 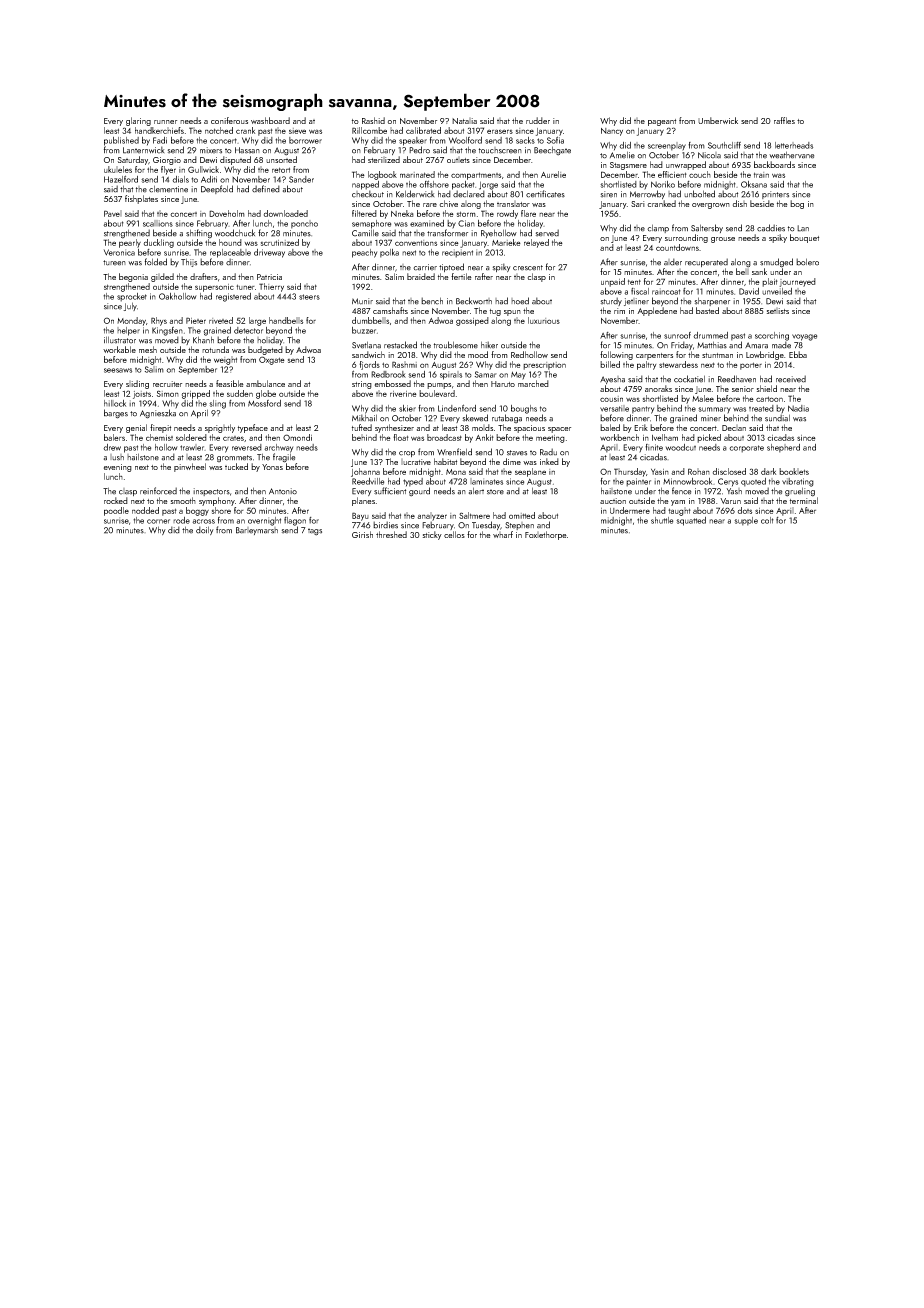 What do you see at coordinates (519, 526) in the image?
I see `Stephen` at bounding box center [519, 526].
